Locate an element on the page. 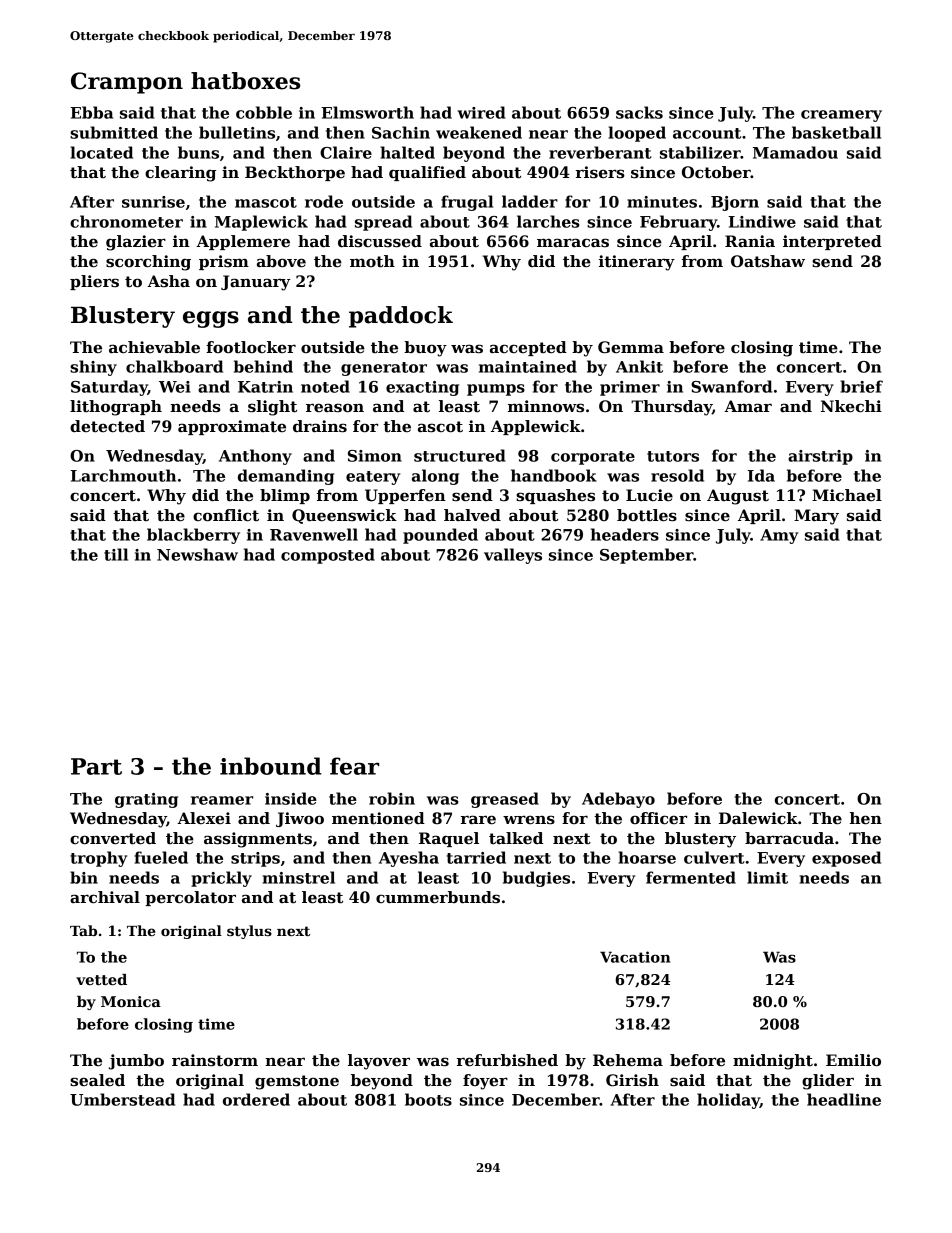  squashes is located at coordinates (555, 496).
